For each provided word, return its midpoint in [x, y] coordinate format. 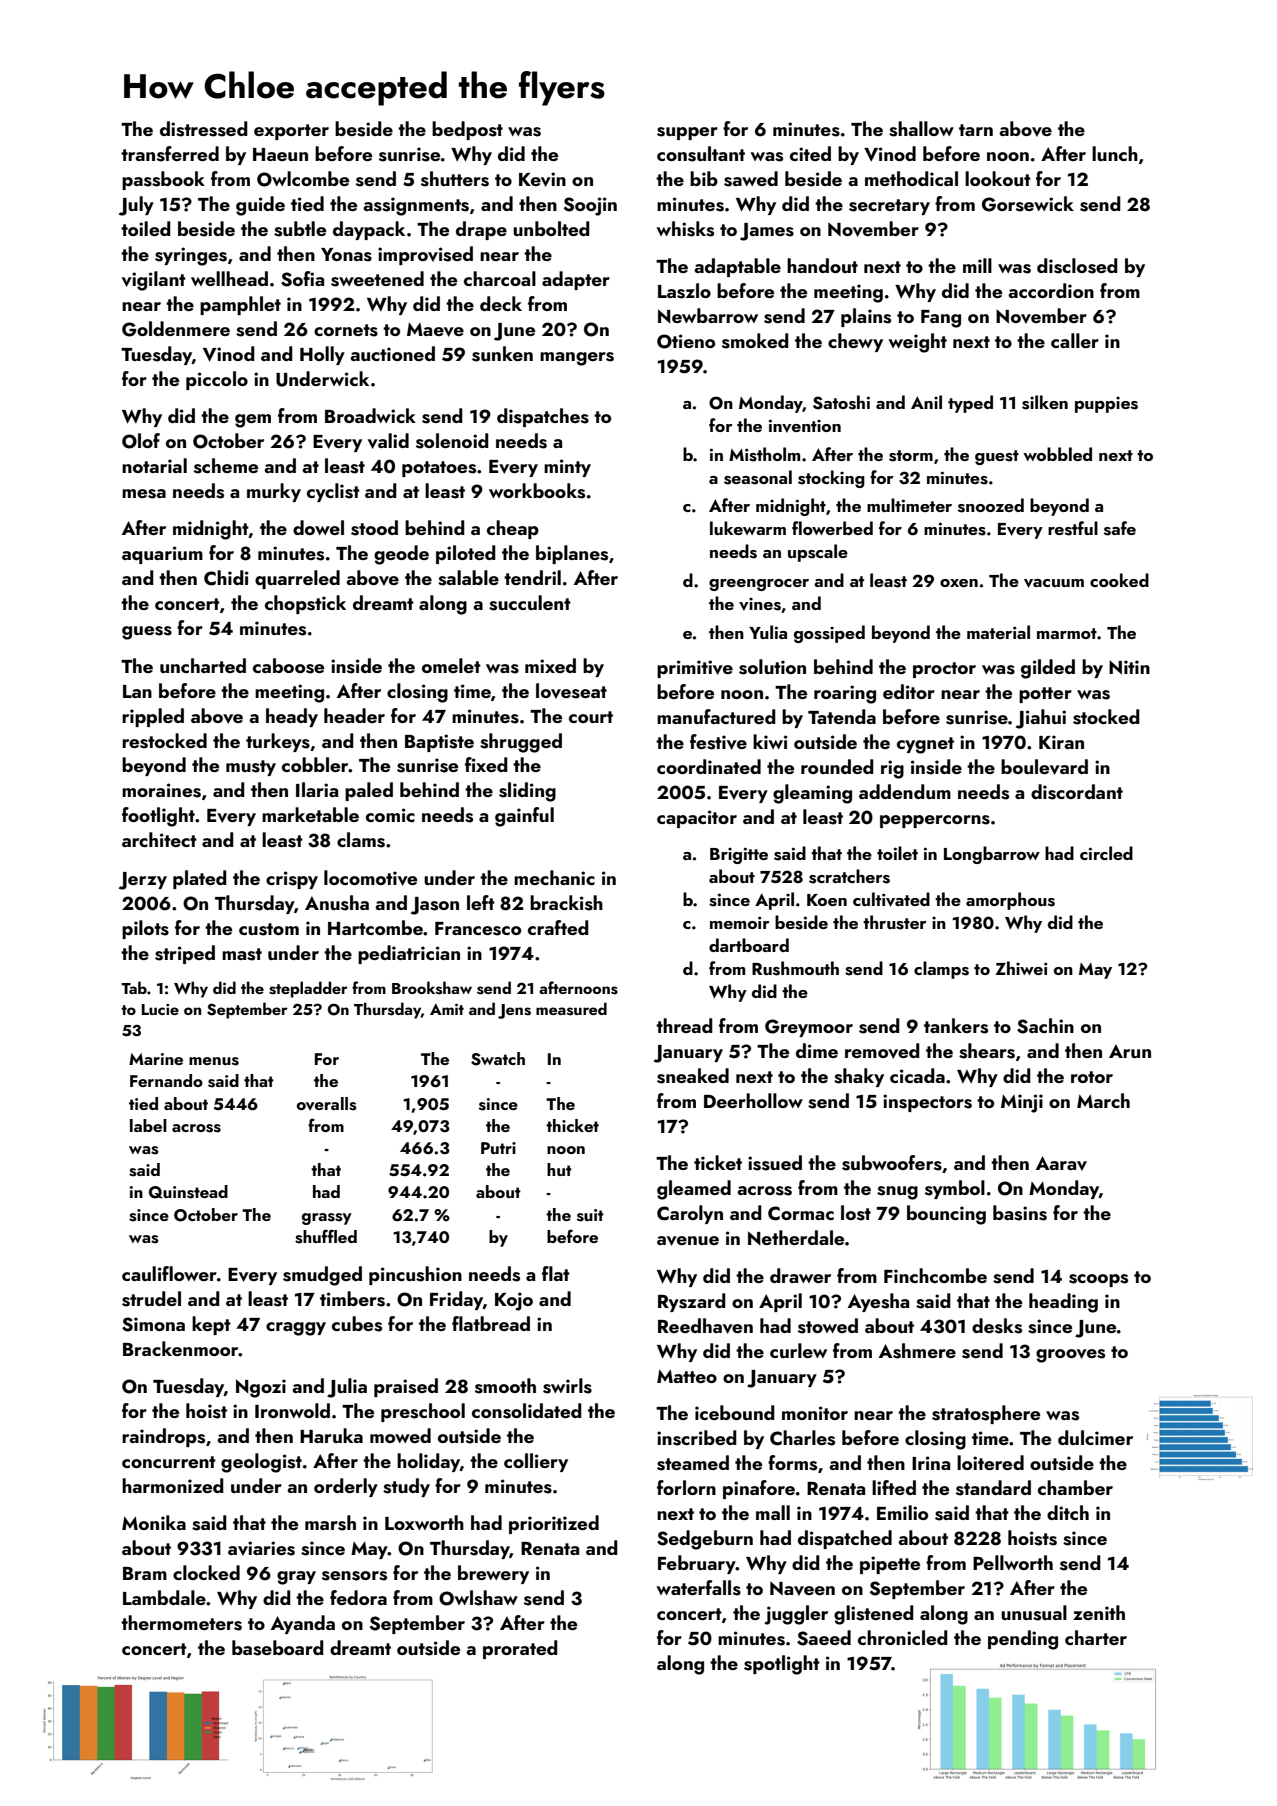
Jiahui [1041, 719]
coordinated [709, 766]
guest [997, 457]
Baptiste [439, 743]
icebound [735, 1412]
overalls [327, 1104]
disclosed [1077, 266]
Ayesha [878, 1302]
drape [481, 230]
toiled [146, 228]
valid [388, 441]
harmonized [173, 1485]
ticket [718, 1162]
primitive [695, 669]
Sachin [1045, 1026]
